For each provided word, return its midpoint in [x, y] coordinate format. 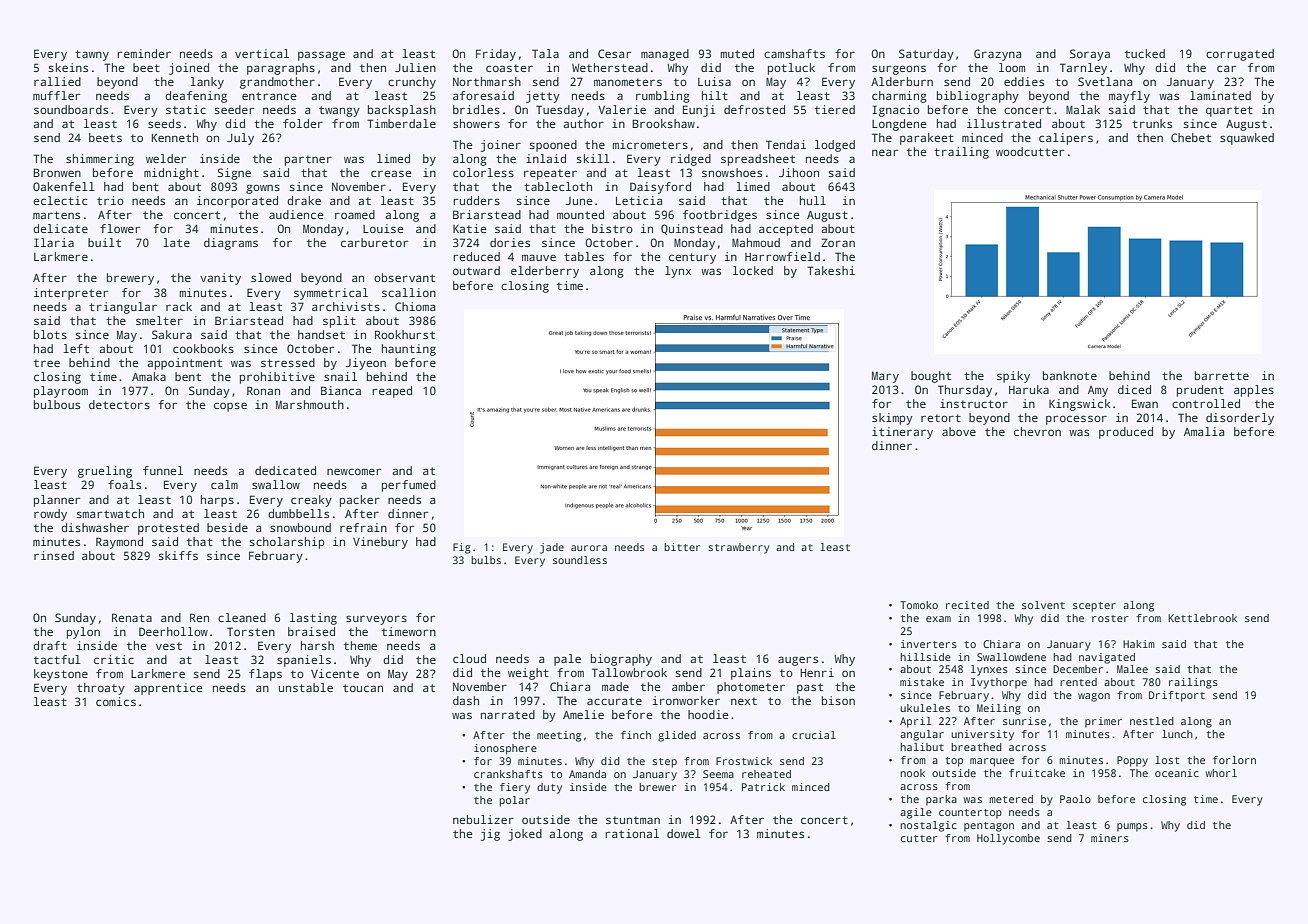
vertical [262, 53]
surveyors [376, 620]
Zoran [838, 242]
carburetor [374, 242]
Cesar [614, 53]
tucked [1145, 53]
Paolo [1075, 799]
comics [116, 701]
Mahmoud [756, 242]
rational [632, 833]
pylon [83, 633]
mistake [922, 682]
